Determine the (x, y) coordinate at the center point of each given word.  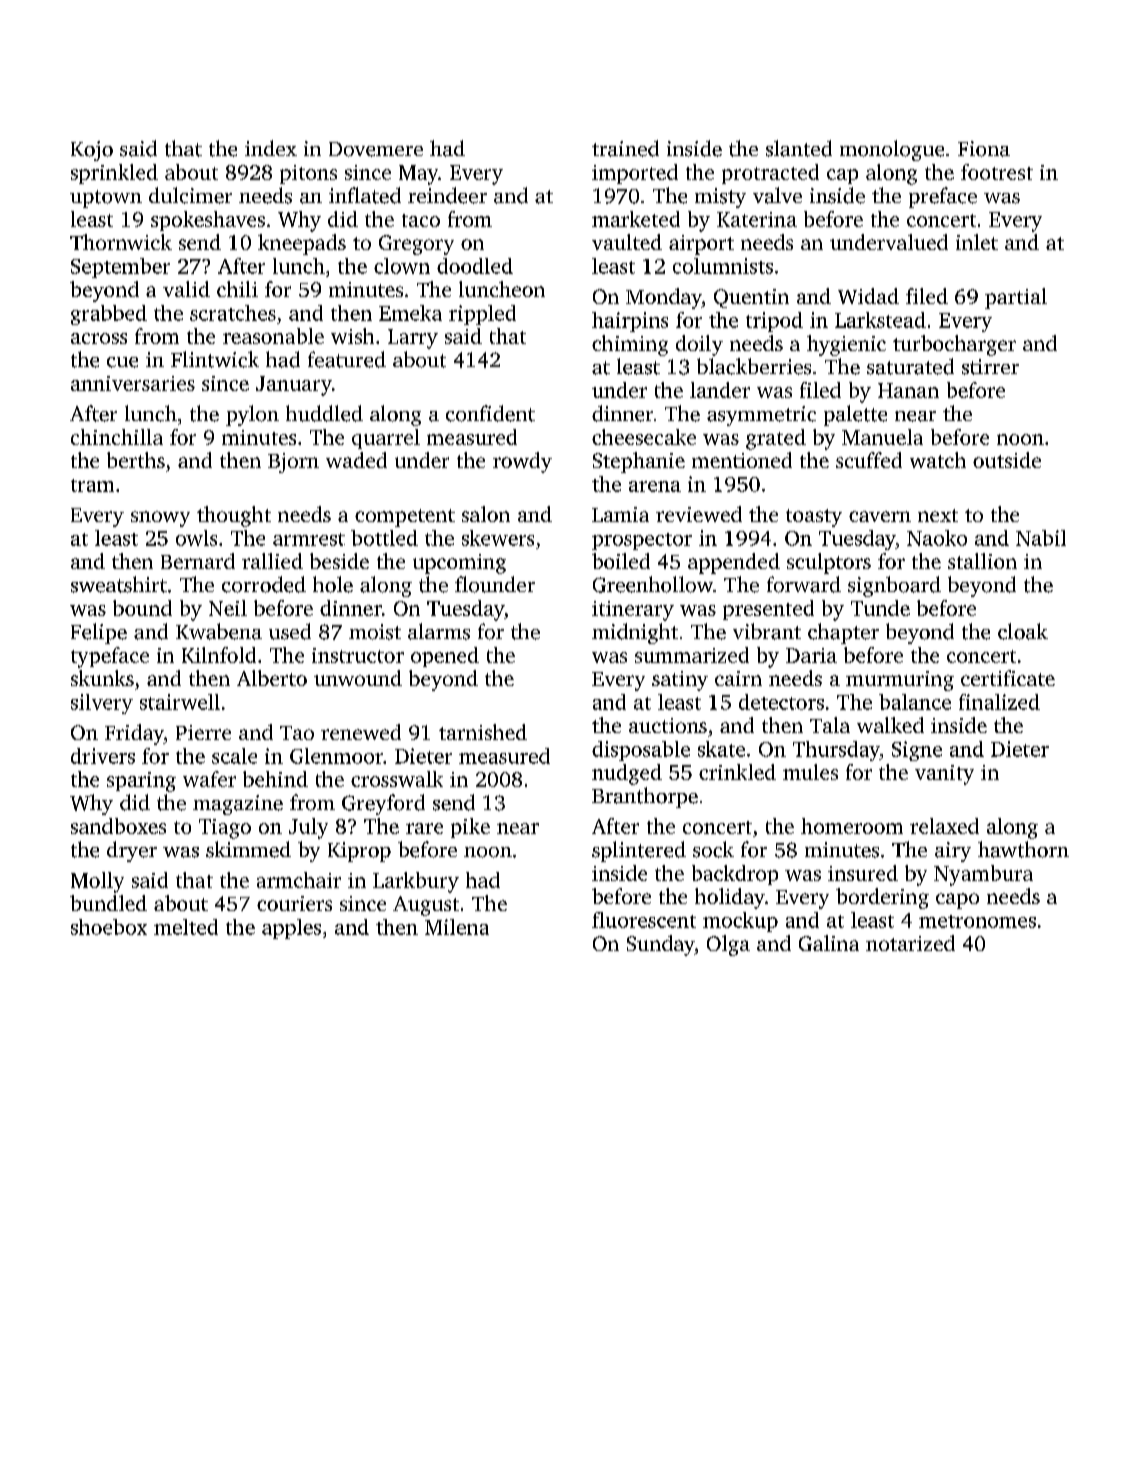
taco (421, 220)
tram (92, 485)
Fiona (984, 149)
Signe (917, 751)
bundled (108, 903)
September (120, 268)
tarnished (483, 732)
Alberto (272, 678)
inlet (977, 242)
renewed (361, 732)
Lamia (620, 514)
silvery (102, 704)
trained (625, 148)
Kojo (92, 151)
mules (810, 772)
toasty (814, 518)
